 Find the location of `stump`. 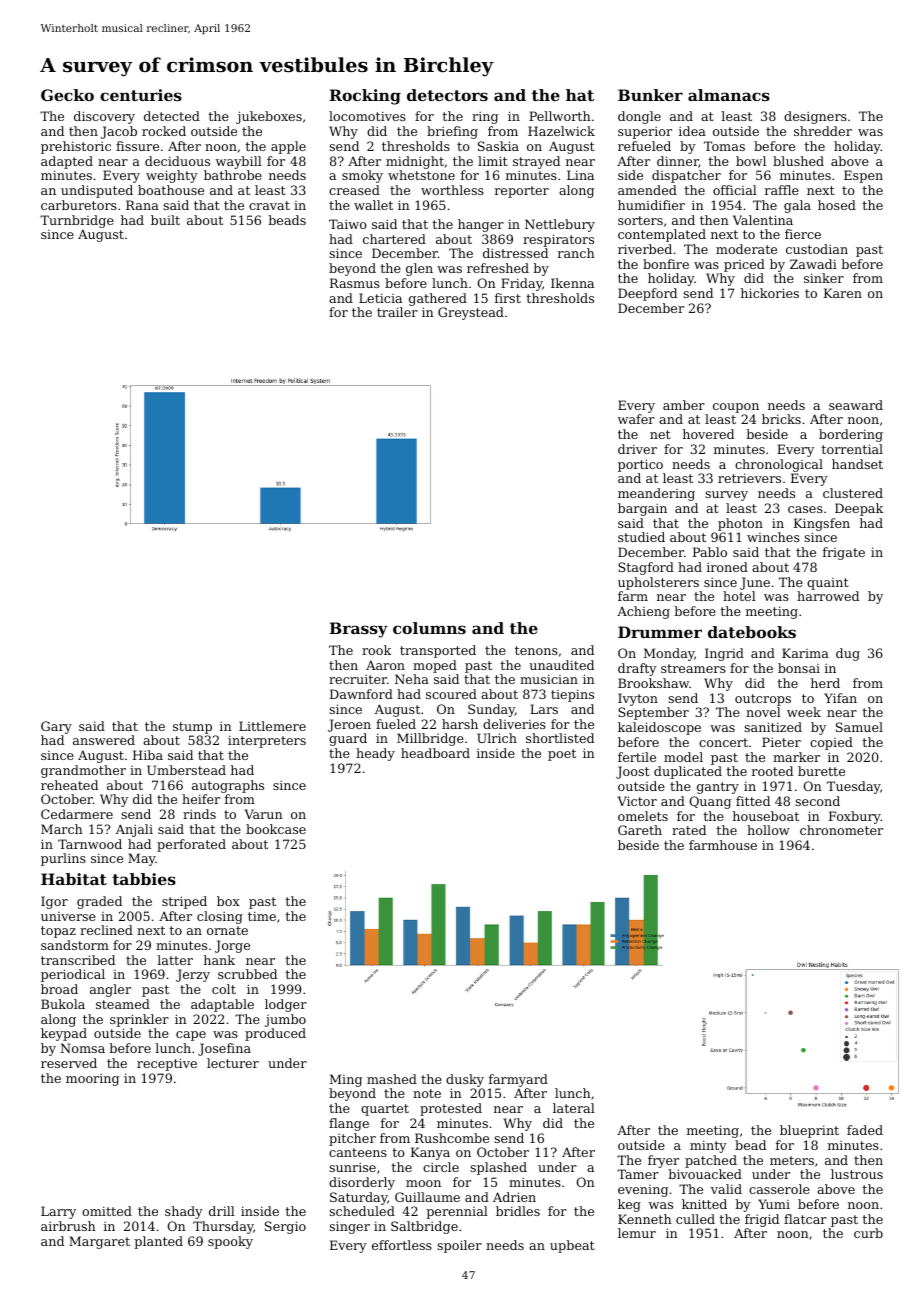

stump is located at coordinates (192, 728).
